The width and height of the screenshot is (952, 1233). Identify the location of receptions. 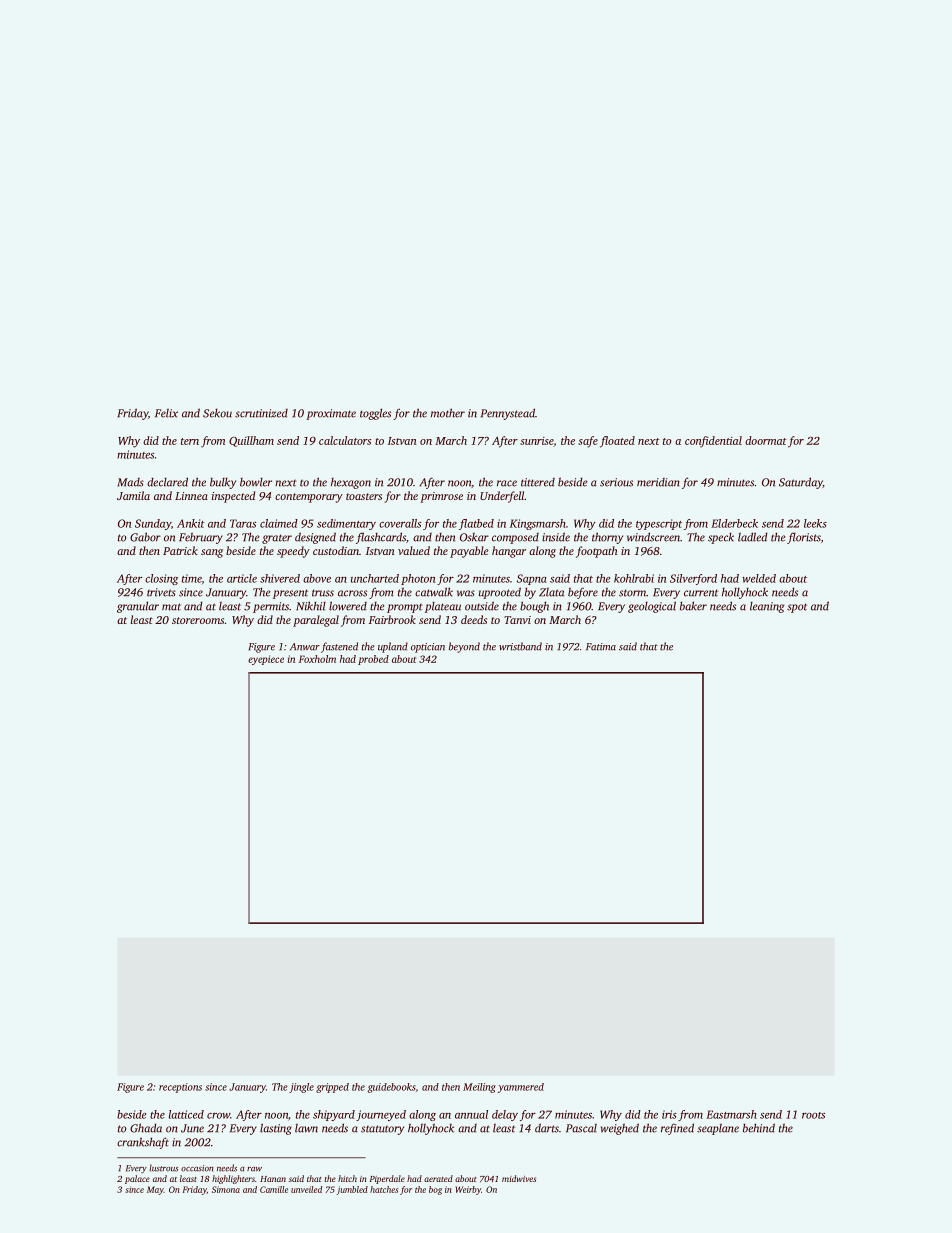
(180, 1088).
